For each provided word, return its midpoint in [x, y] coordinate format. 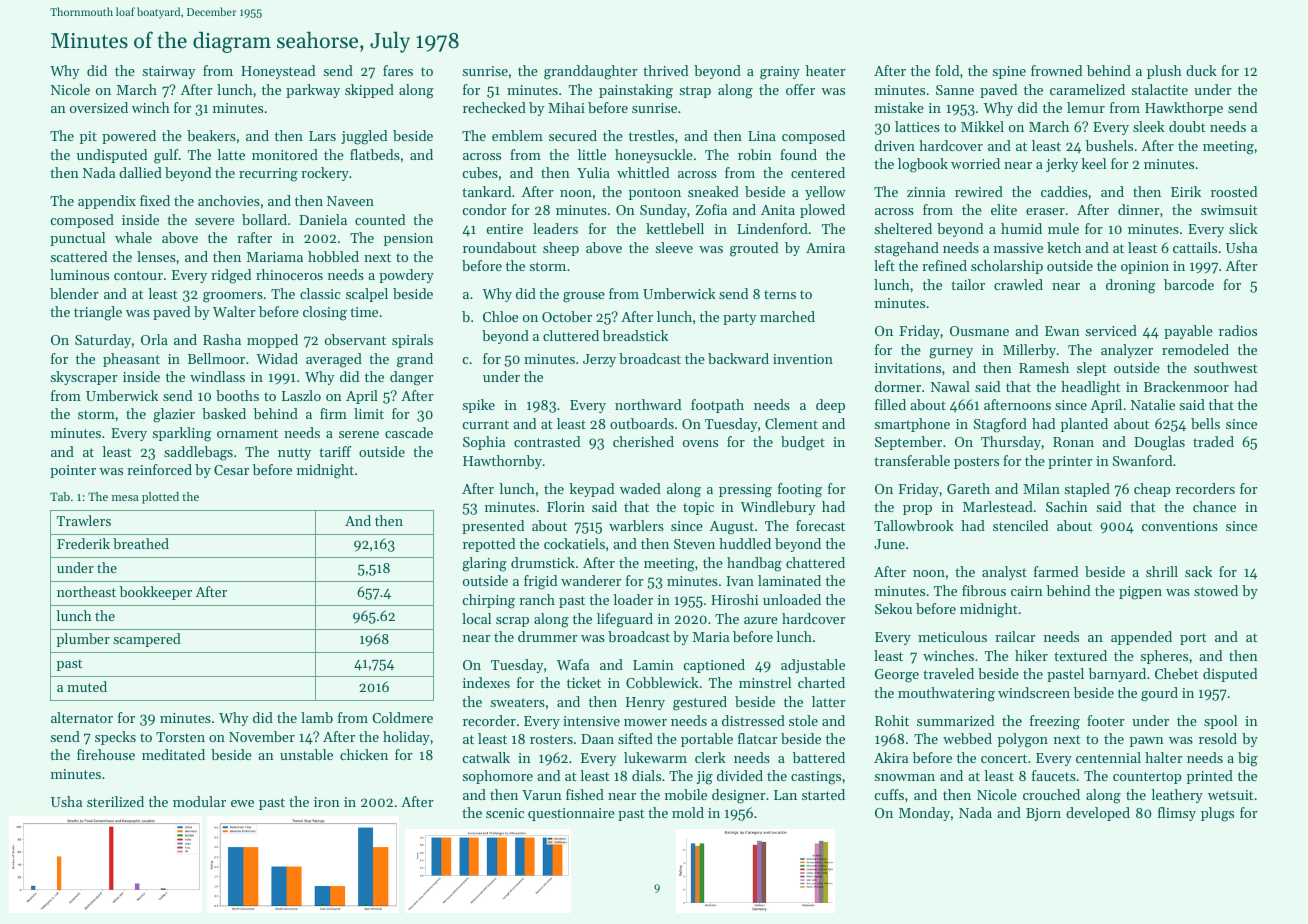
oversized [99, 107]
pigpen [1140, 593]
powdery [406, 276]
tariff [335, 451]
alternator [82, 717]
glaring [484, 564]
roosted [1234, 191]
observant [355, 339]
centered [818, 172]
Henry [645, 703]
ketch [1064, 247]
